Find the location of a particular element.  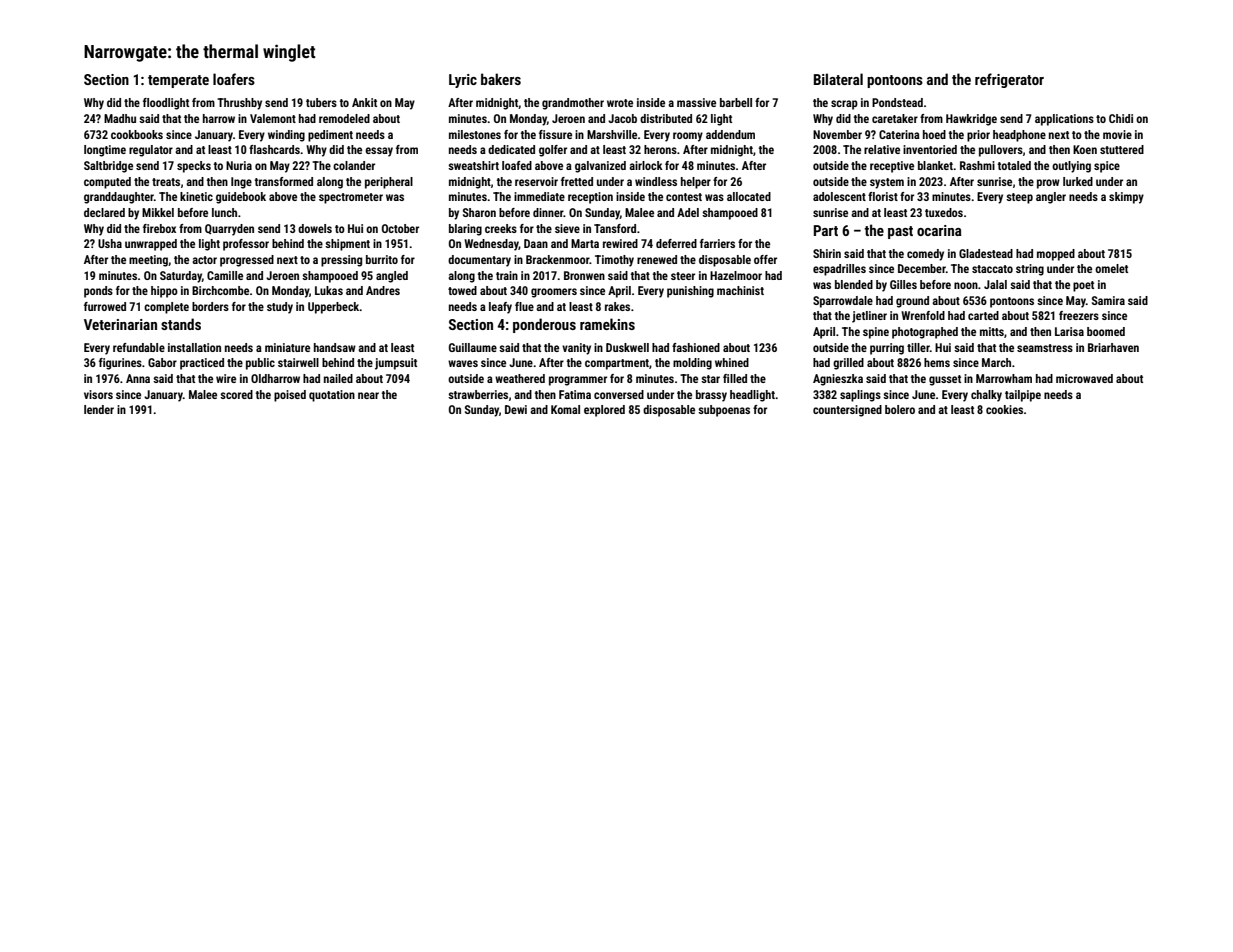

receptive is located at coordinates (892, 167).
